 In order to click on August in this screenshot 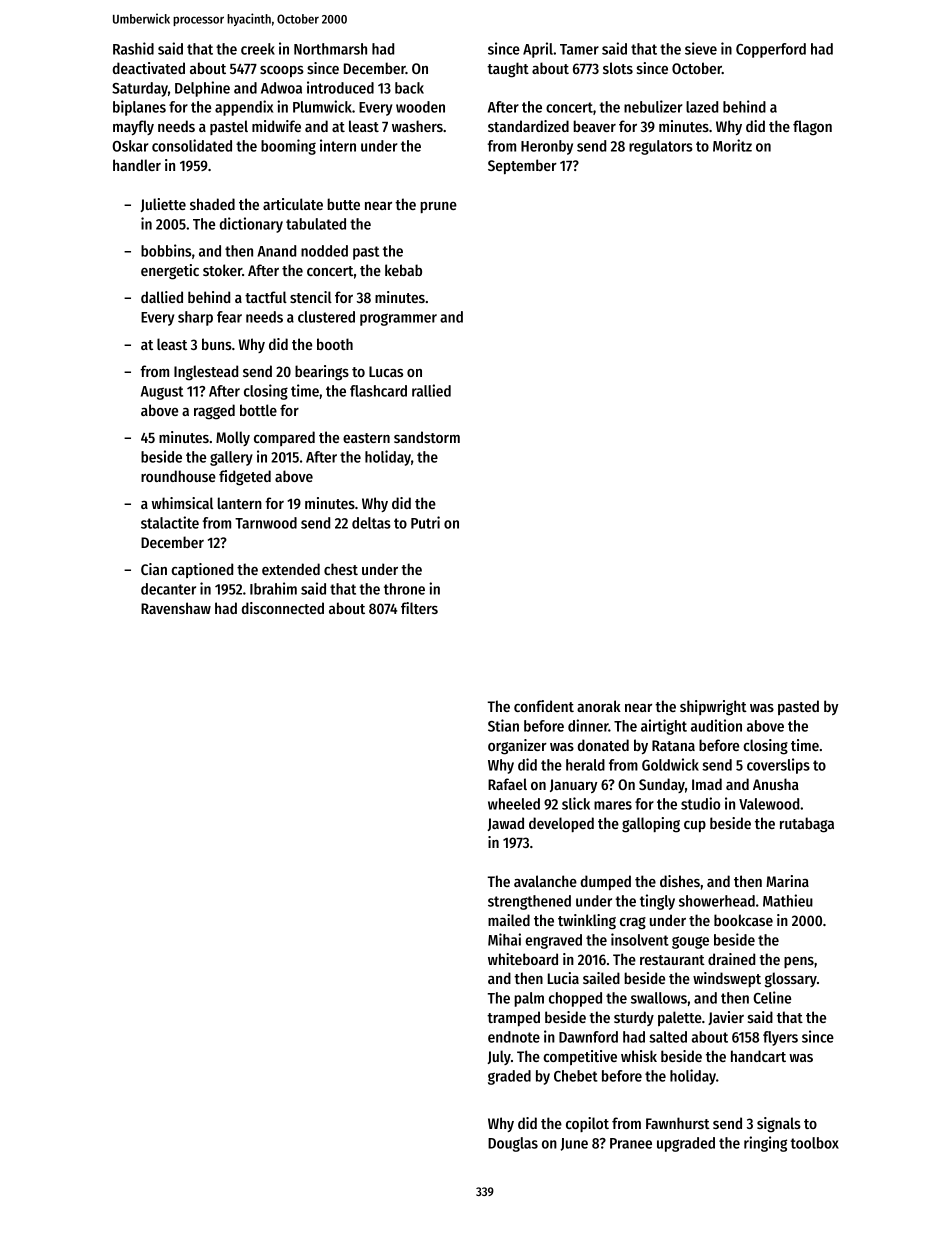, I will do `click(162, 393)`.
